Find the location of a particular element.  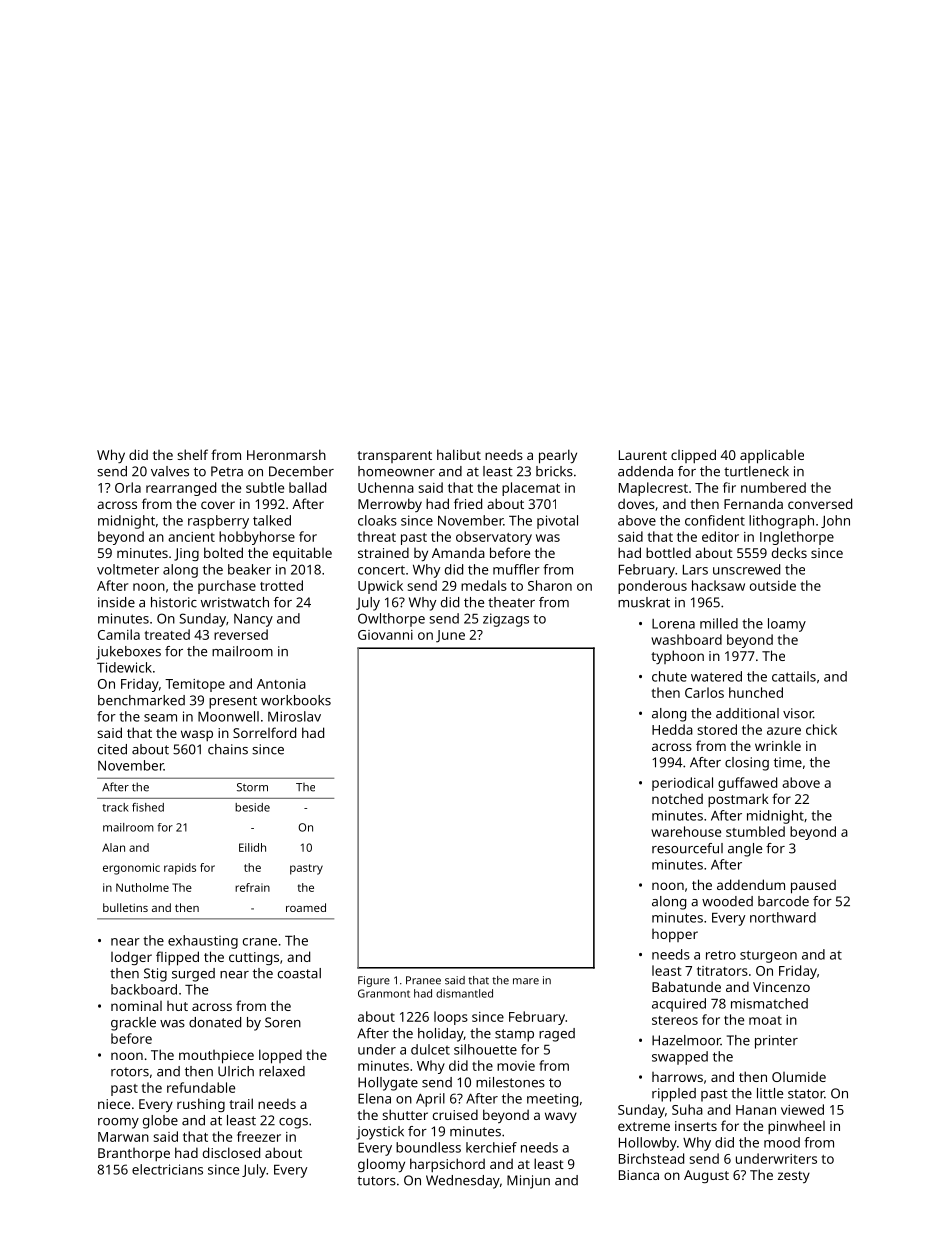

rotors is located at coordinates (130, 1072).
